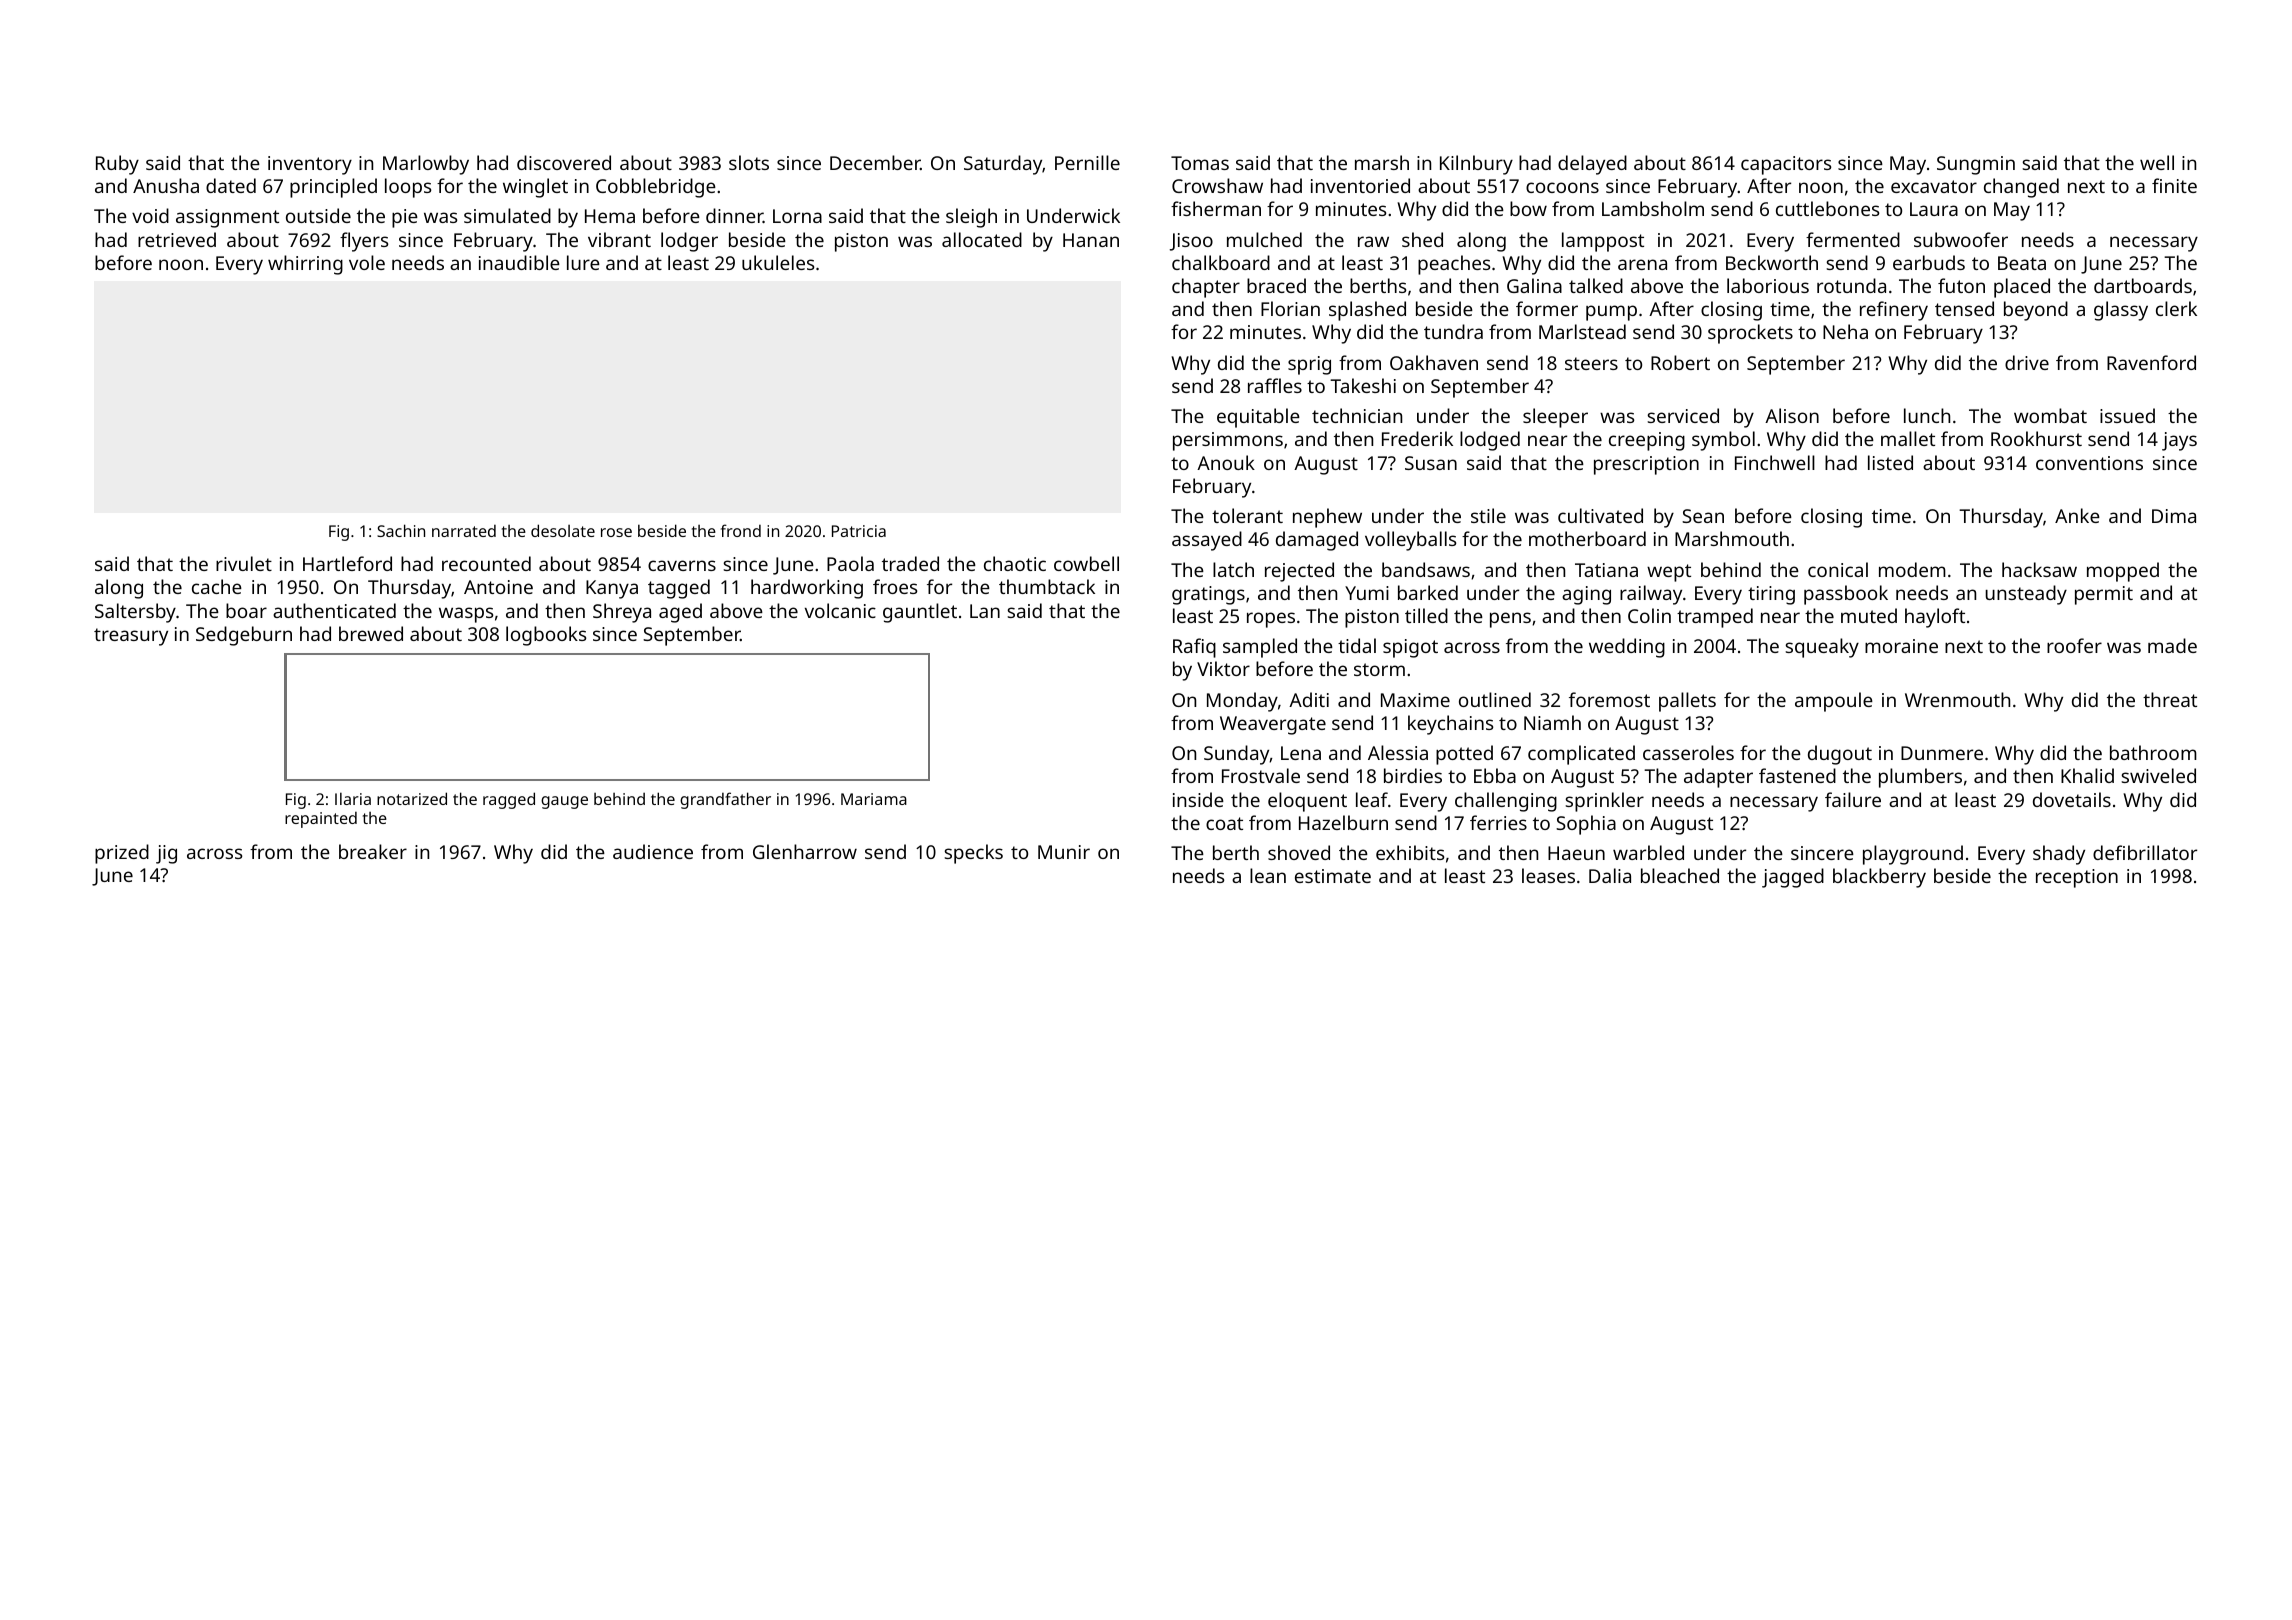 Image resolution: width=2292 pixels, height=1620 pixels. What do you see at coordinates (1247, 515) in the image?
I see `tolerant` at bounding box center [1247, 515].
